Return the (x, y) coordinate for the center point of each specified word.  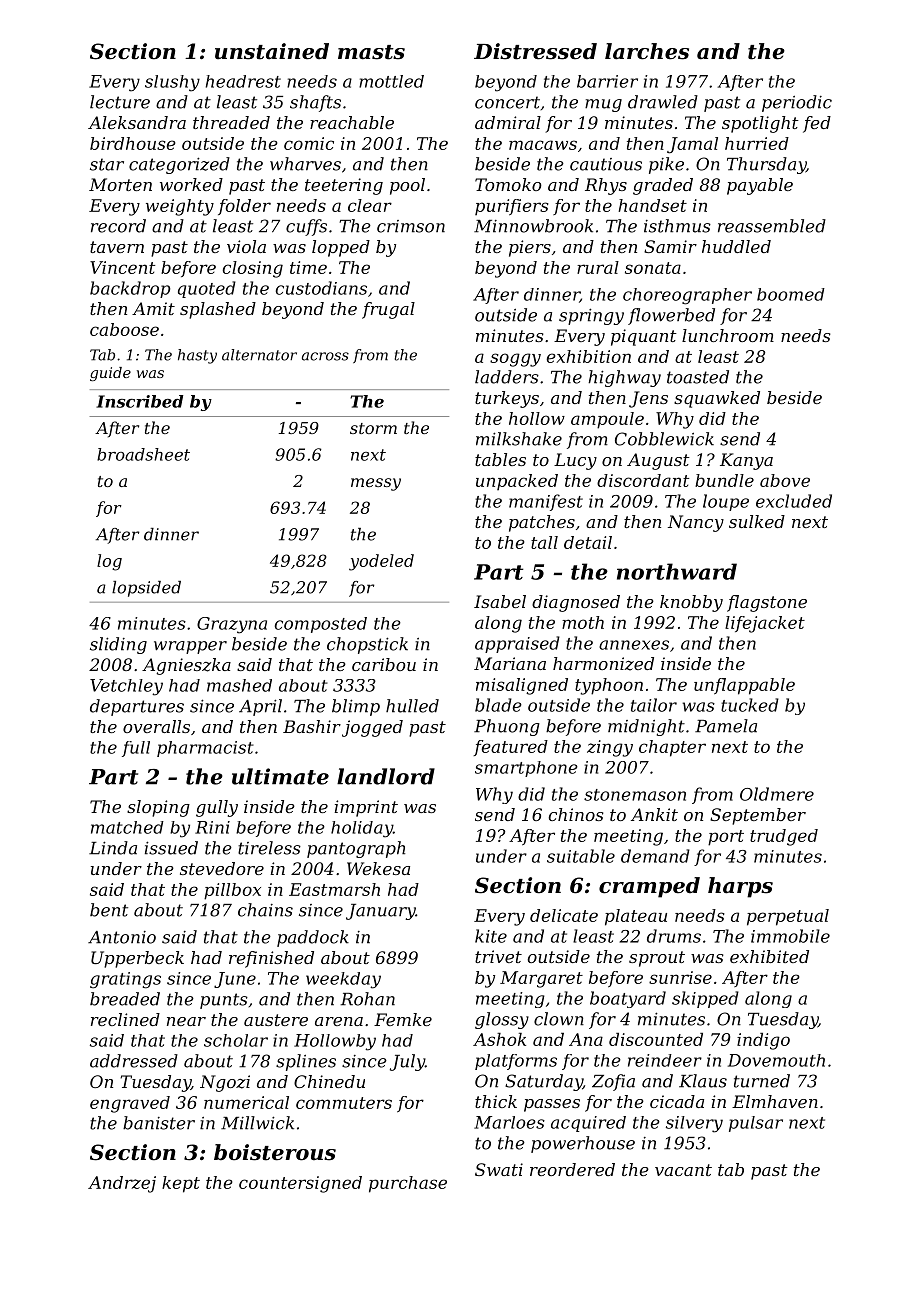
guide (110, 374)
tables (500, 459)
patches (542, 523)
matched (127, 827)
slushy (172, 83)
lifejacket (765, 624)
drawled (663, 102)
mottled (391, 81)
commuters (344, 1103)
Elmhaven (775, 1101)
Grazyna (232, 625)
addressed (134, 1061)
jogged (372, 728)
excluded (794, 501)
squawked (717, 399)
